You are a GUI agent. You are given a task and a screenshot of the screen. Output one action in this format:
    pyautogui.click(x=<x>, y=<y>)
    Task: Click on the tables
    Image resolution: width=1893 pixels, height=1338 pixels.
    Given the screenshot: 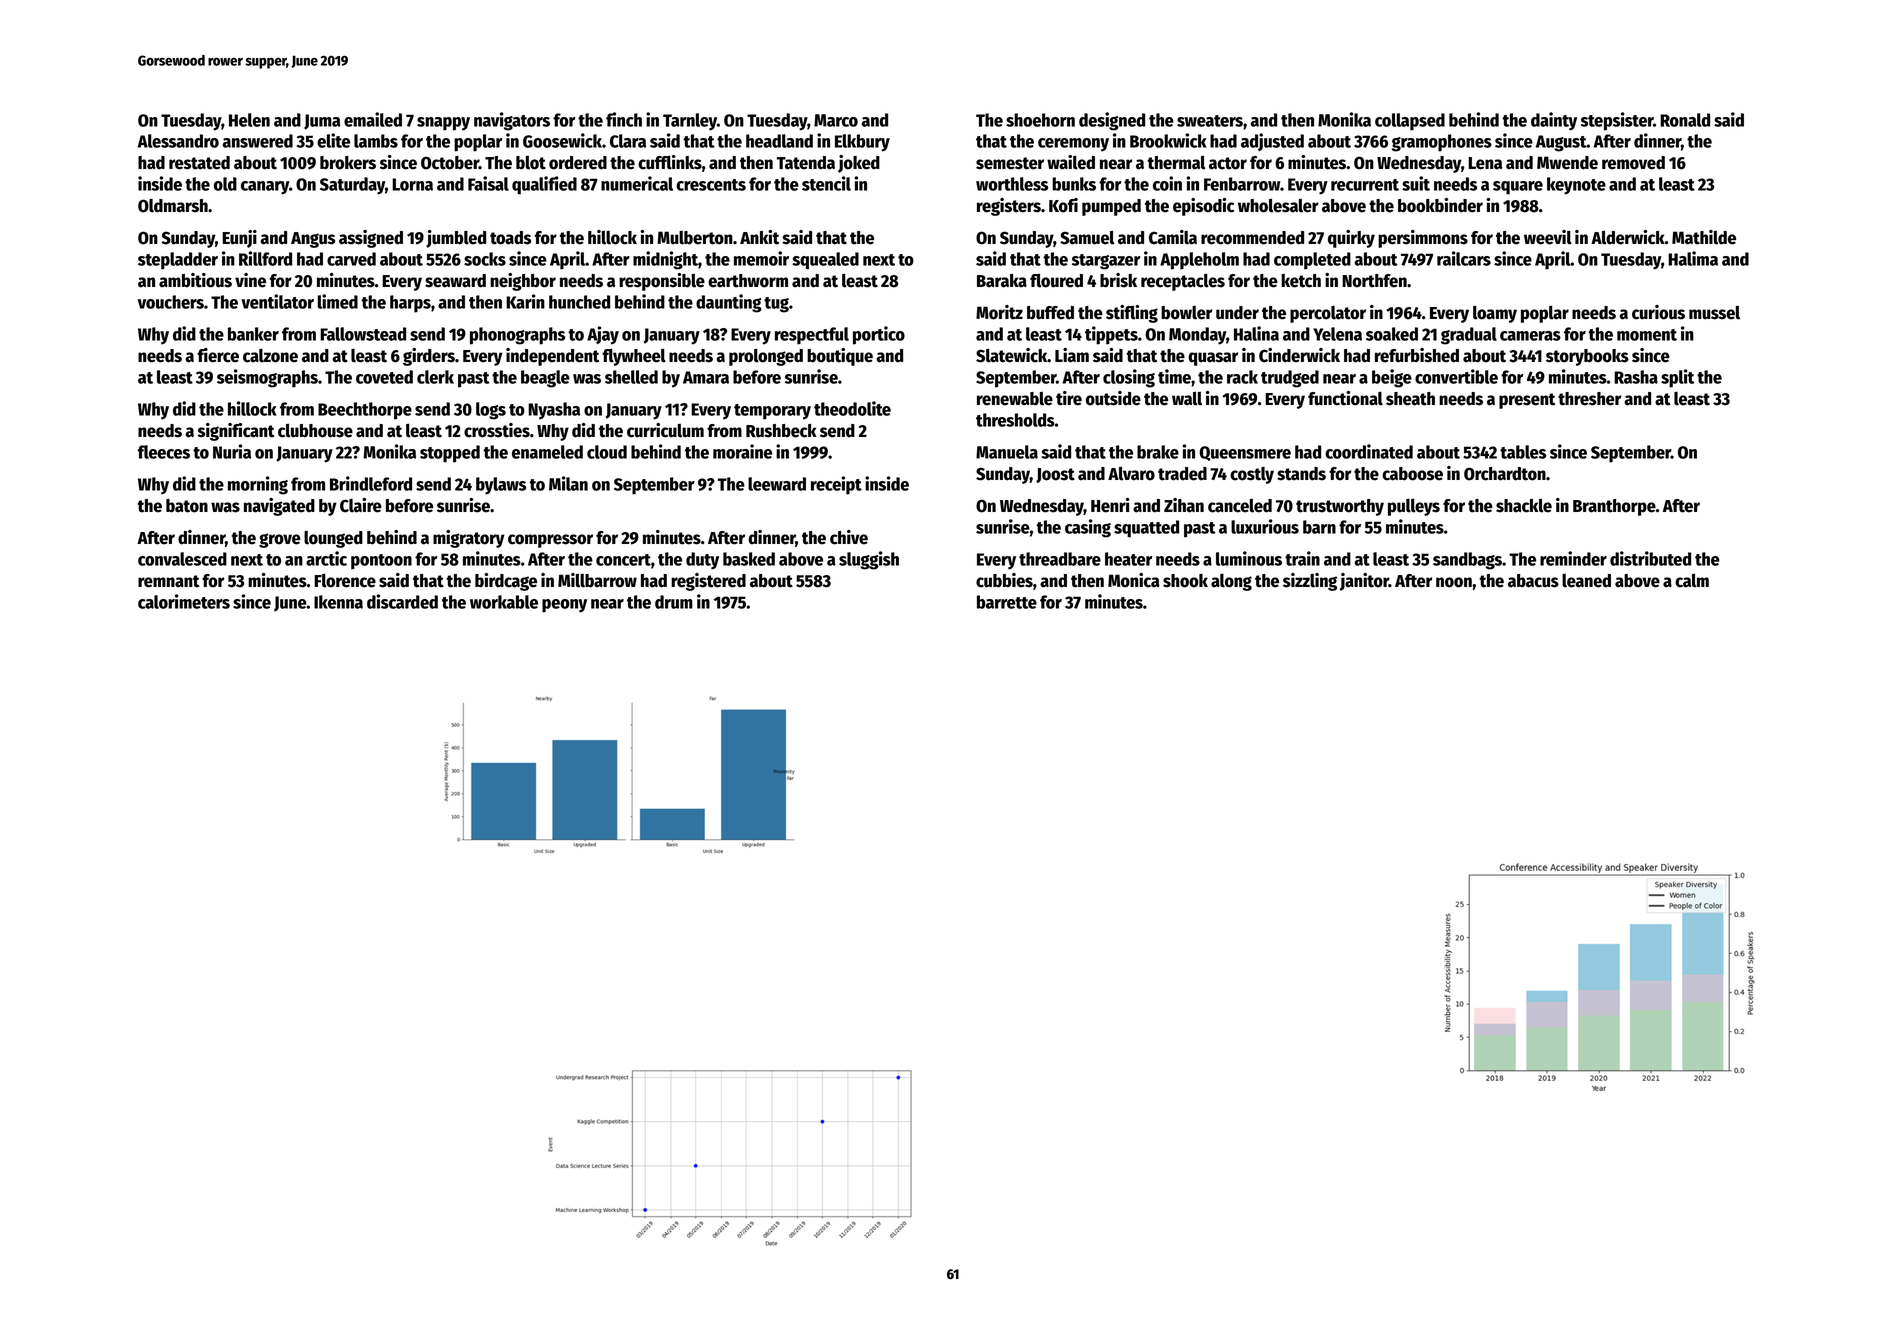 What is the action you would take?
    pyautogui.click(x=1523, y=452)
